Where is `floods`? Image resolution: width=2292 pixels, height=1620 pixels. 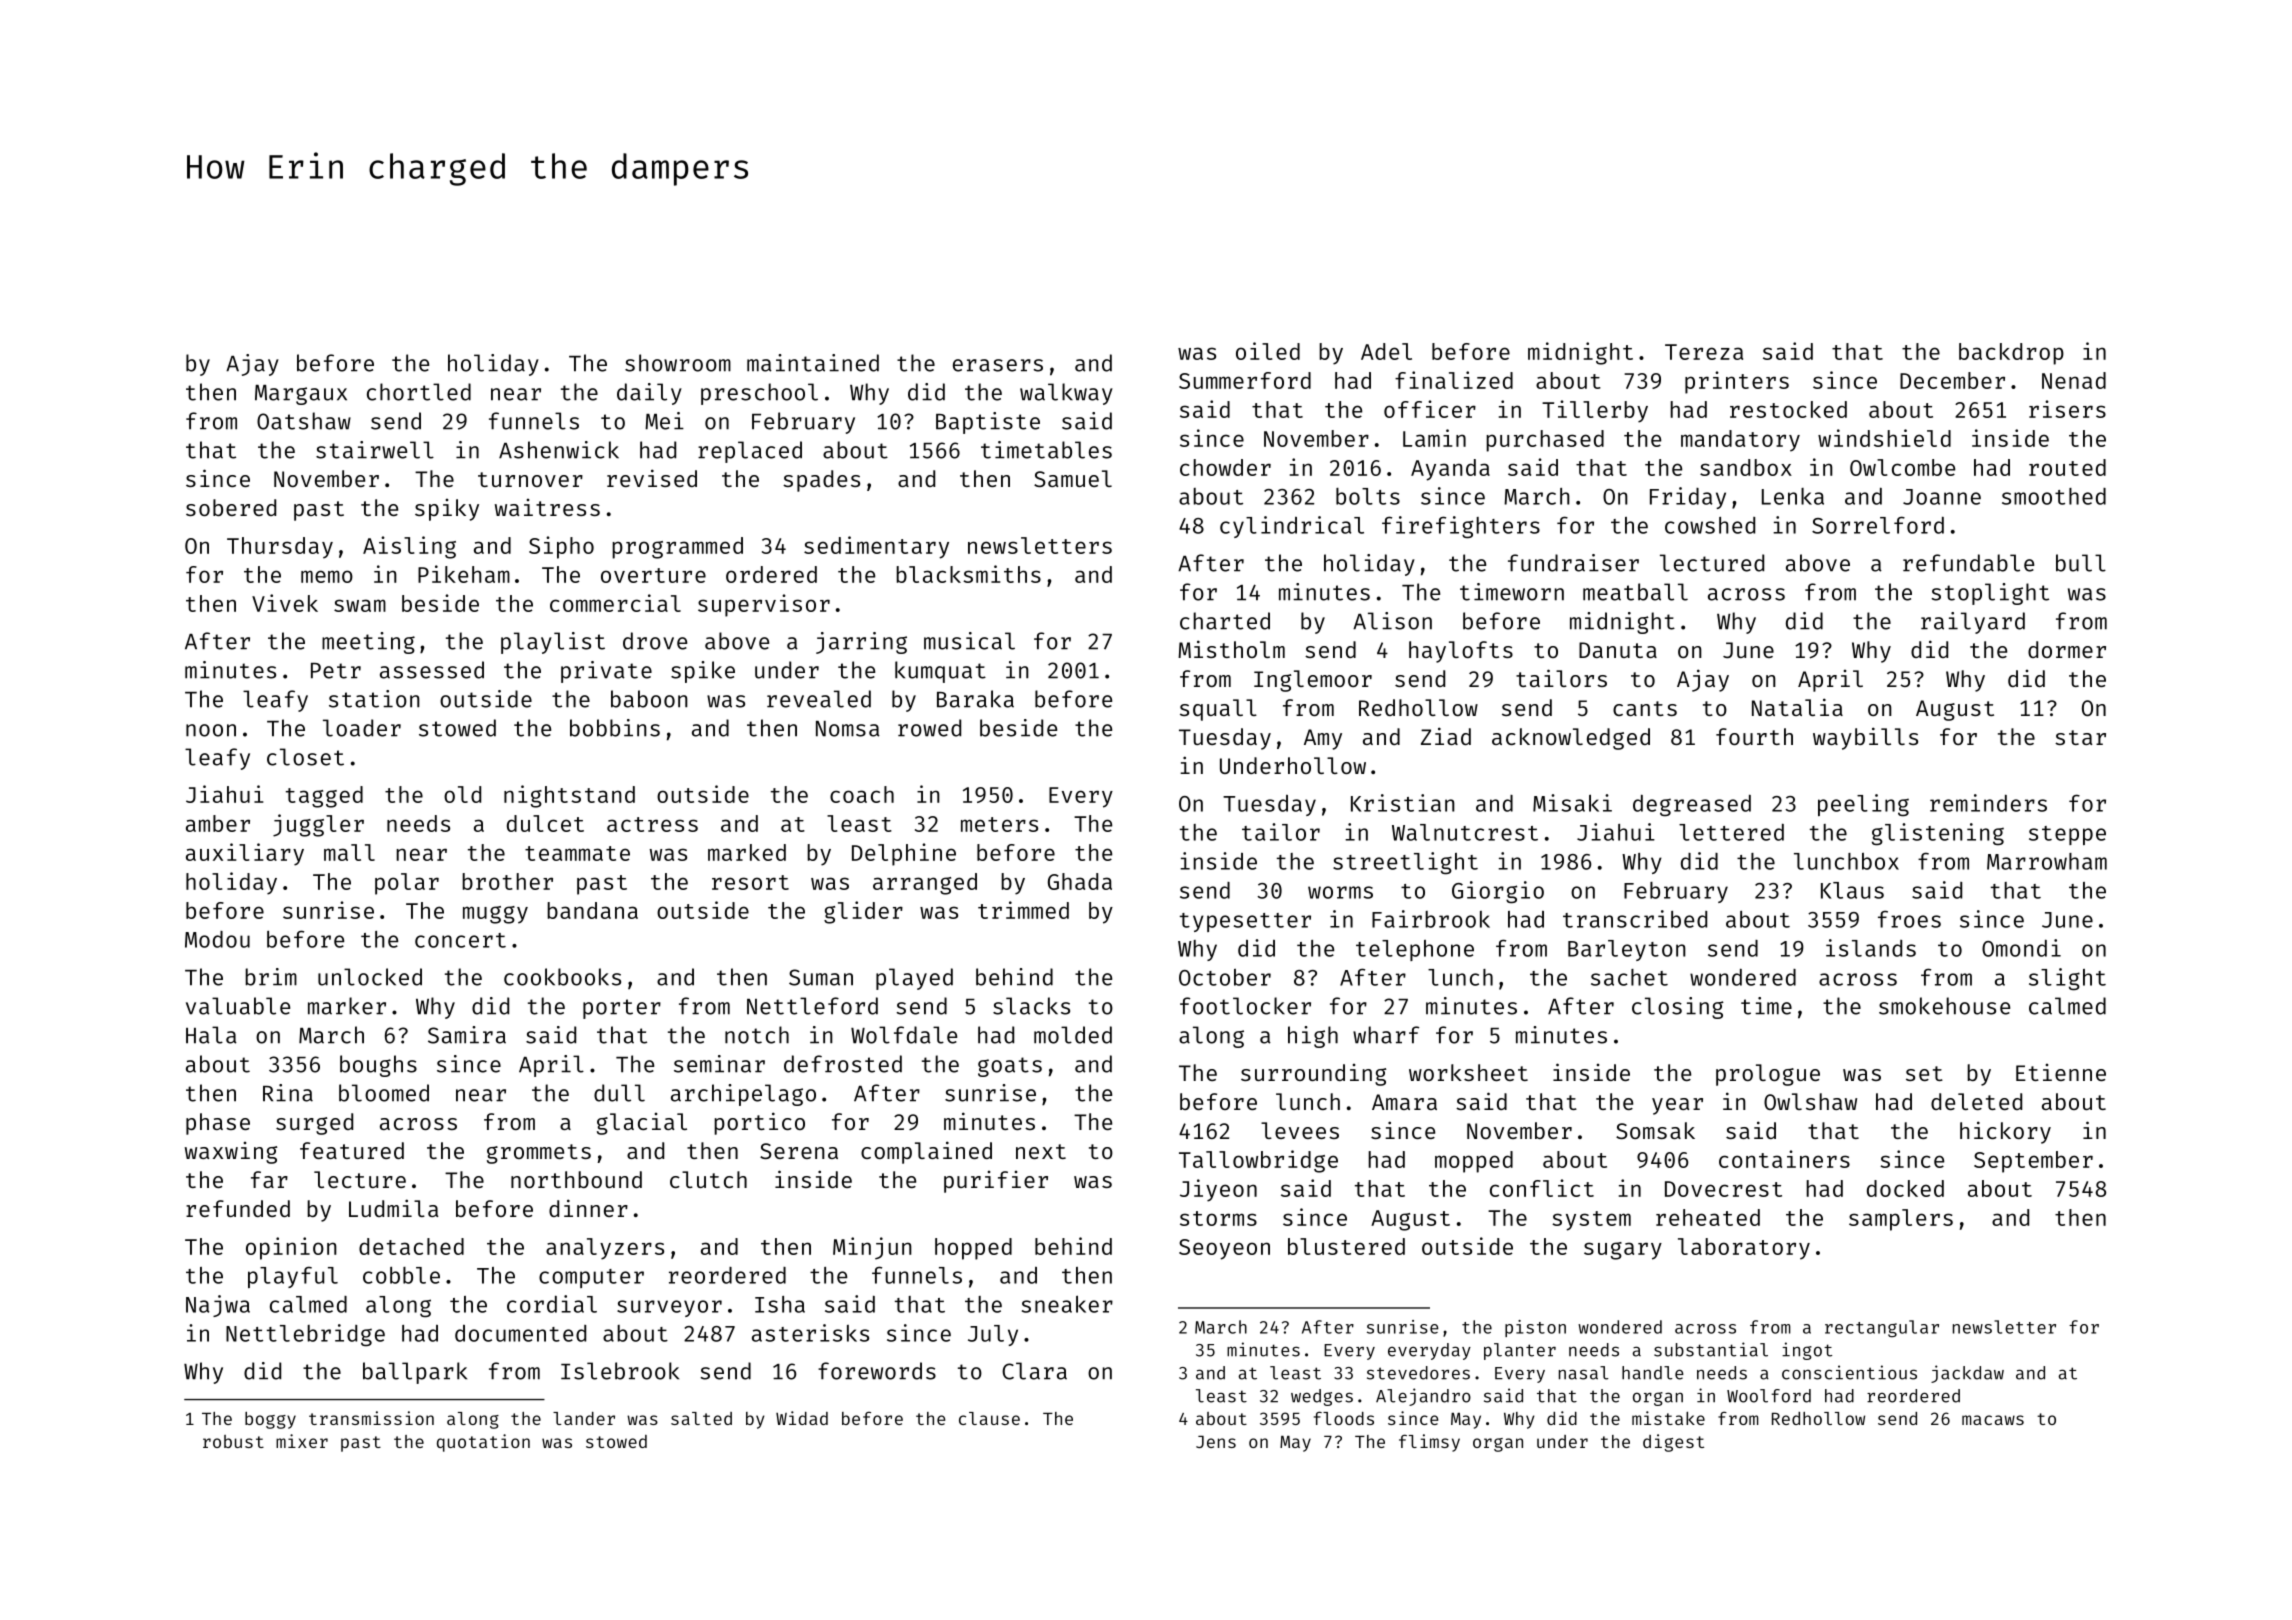 floods is located at coordinates (1344, 1418).
